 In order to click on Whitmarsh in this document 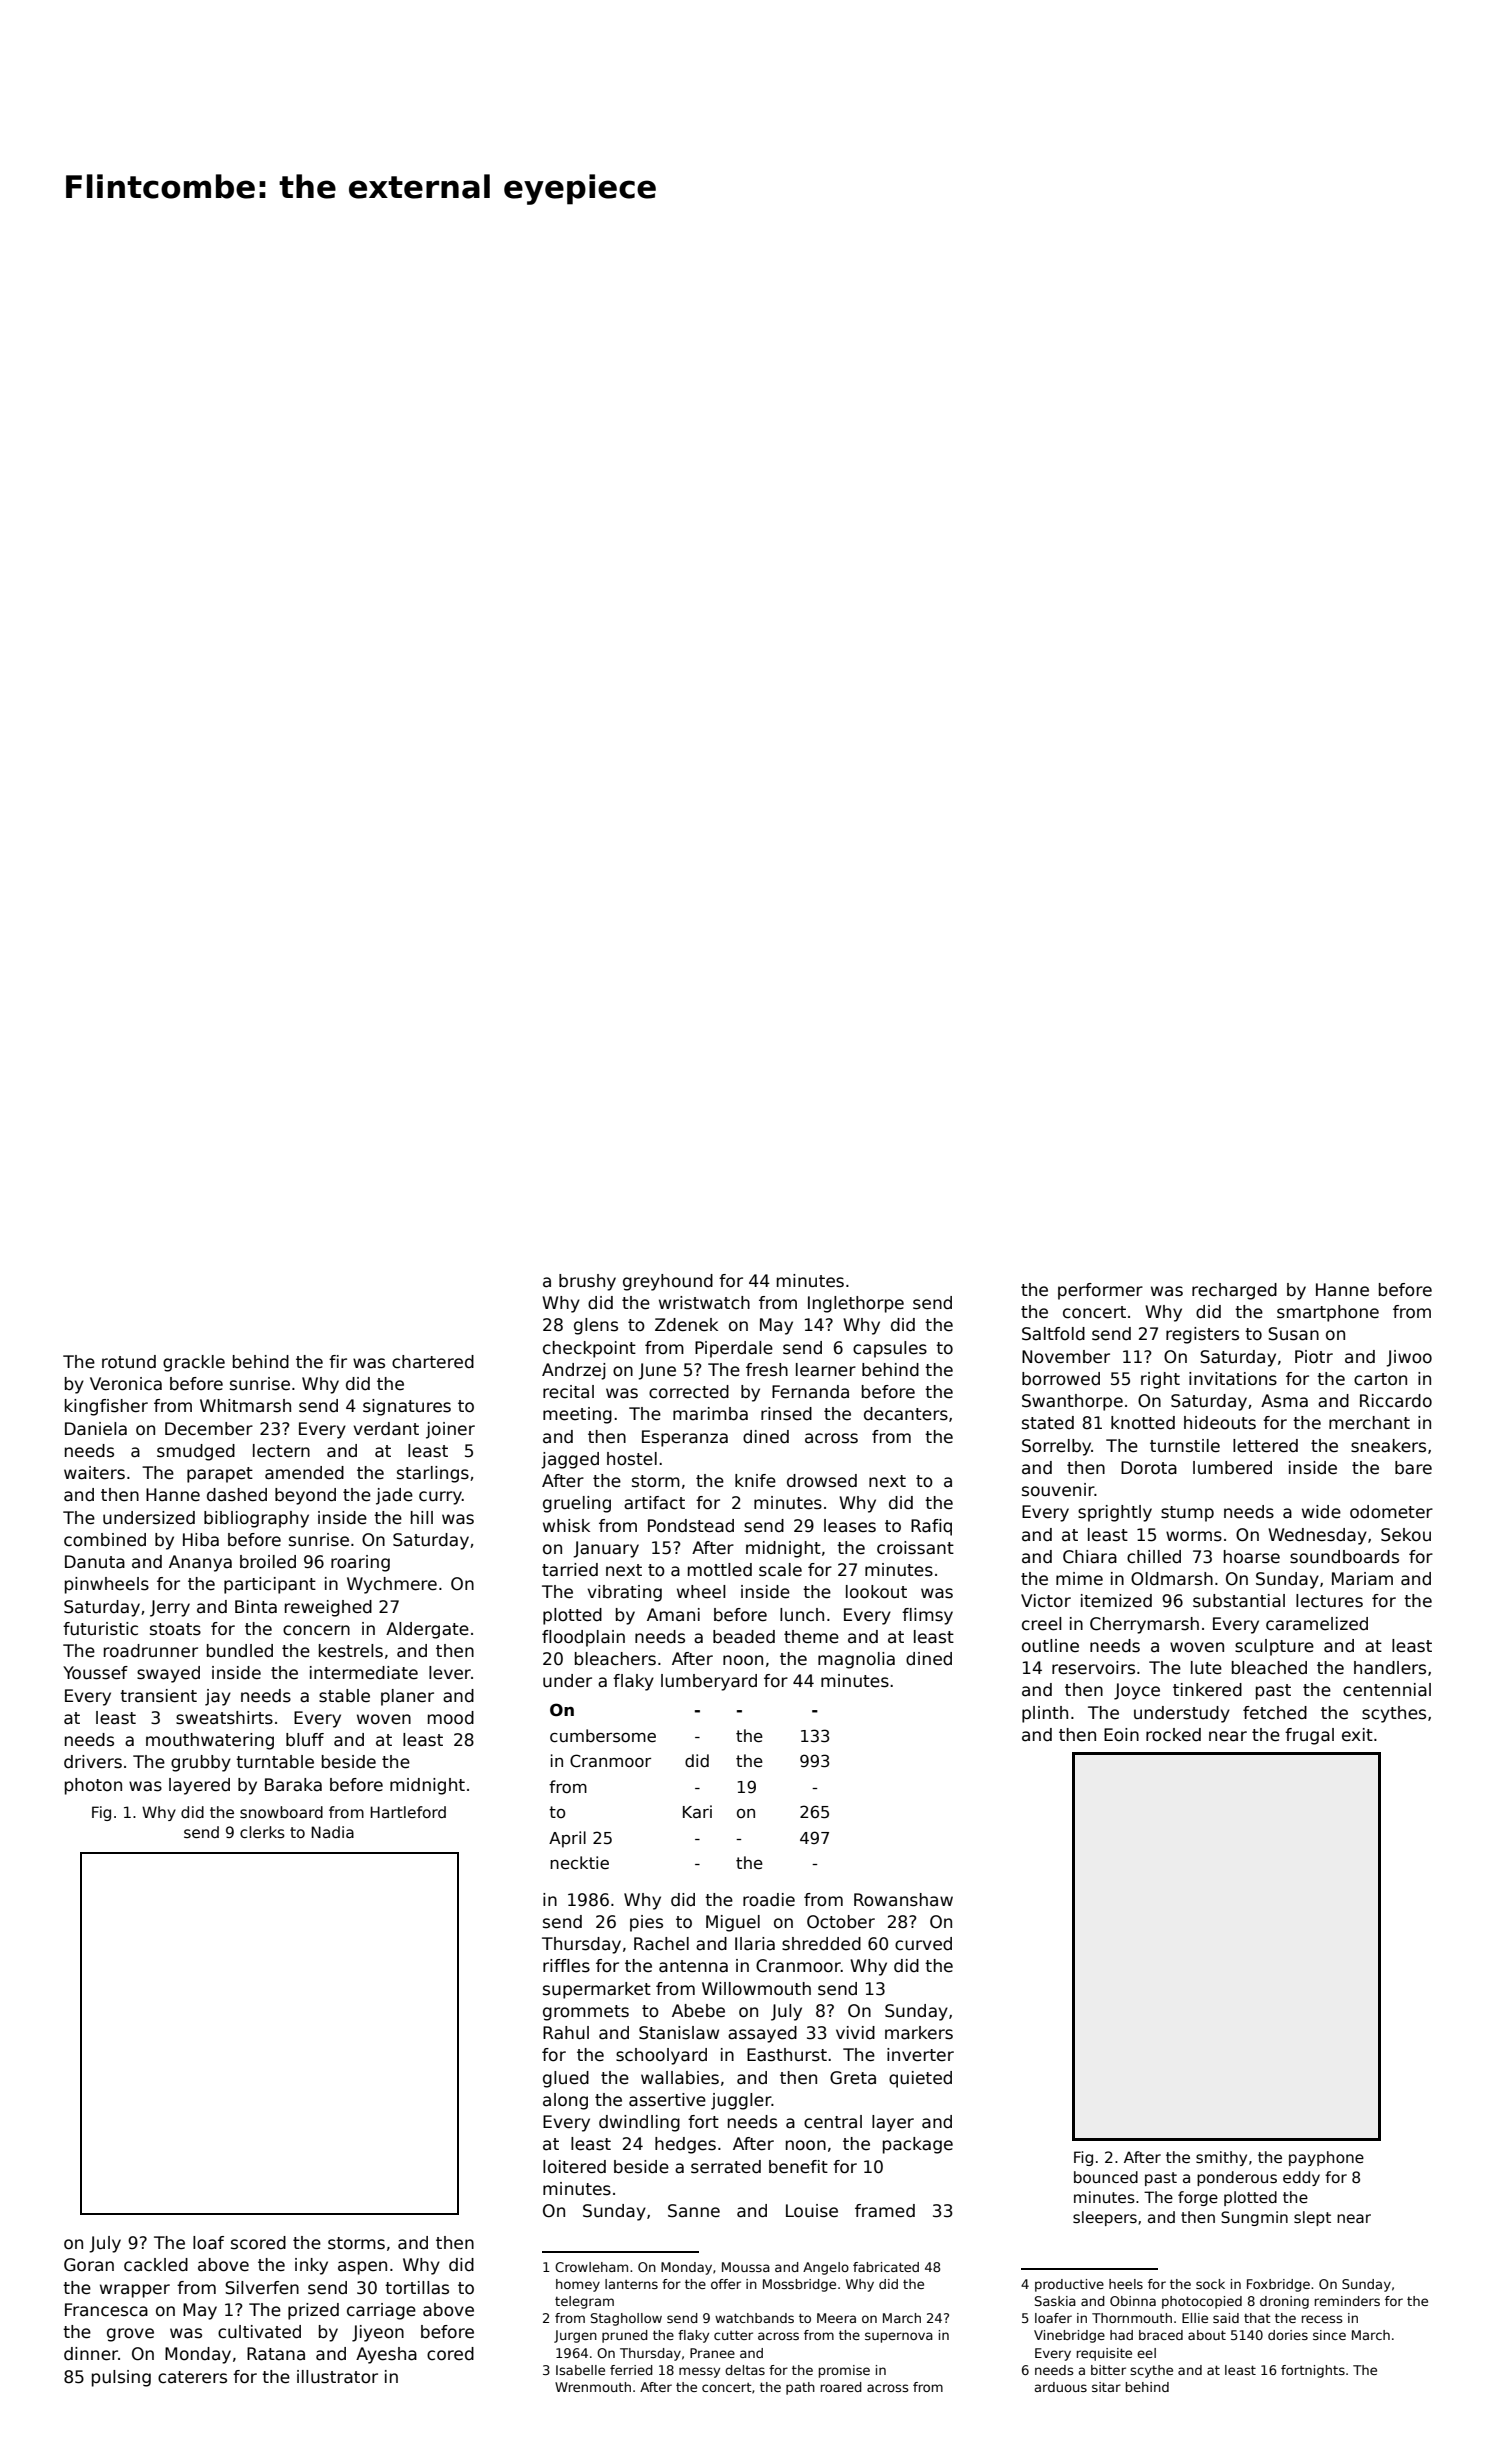, I will do `click(245, 1406)`.
